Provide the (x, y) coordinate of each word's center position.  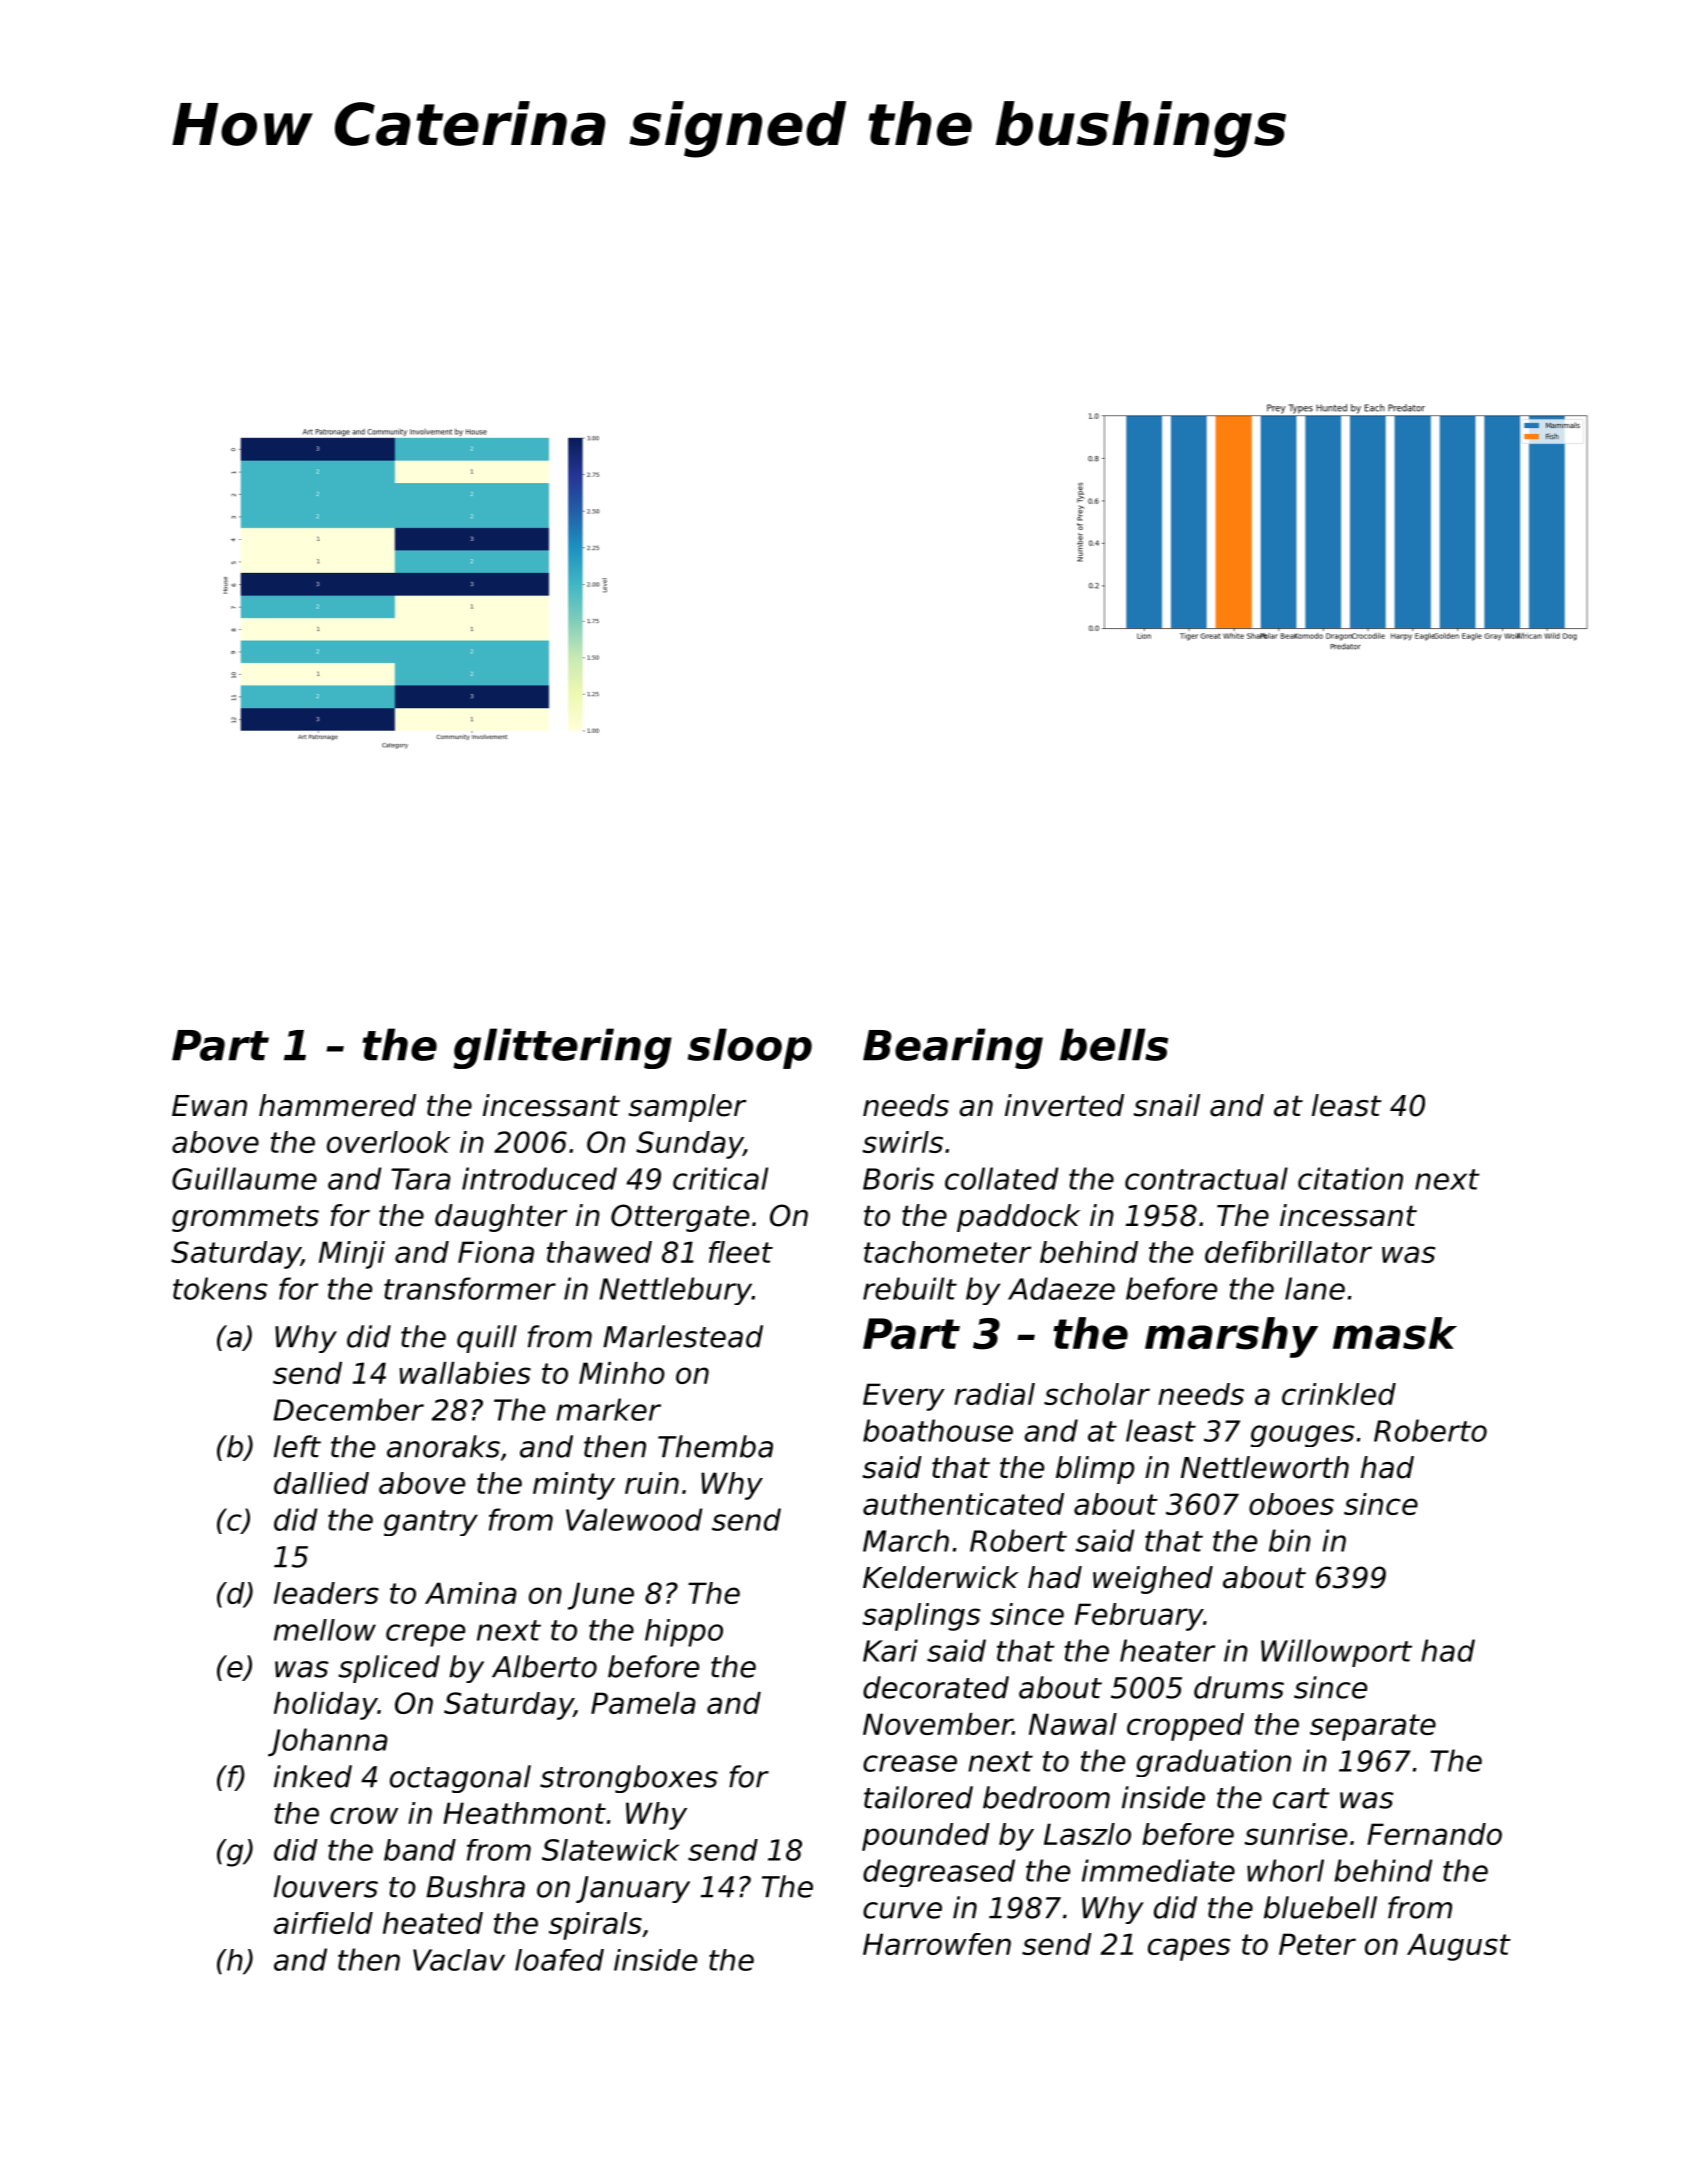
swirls (902, 1142)
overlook (388, 1142)
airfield (323, 1923)
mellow (325, 1630)
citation (1350, 1178)
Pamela (643, 1703)
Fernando (1434, 1834)
